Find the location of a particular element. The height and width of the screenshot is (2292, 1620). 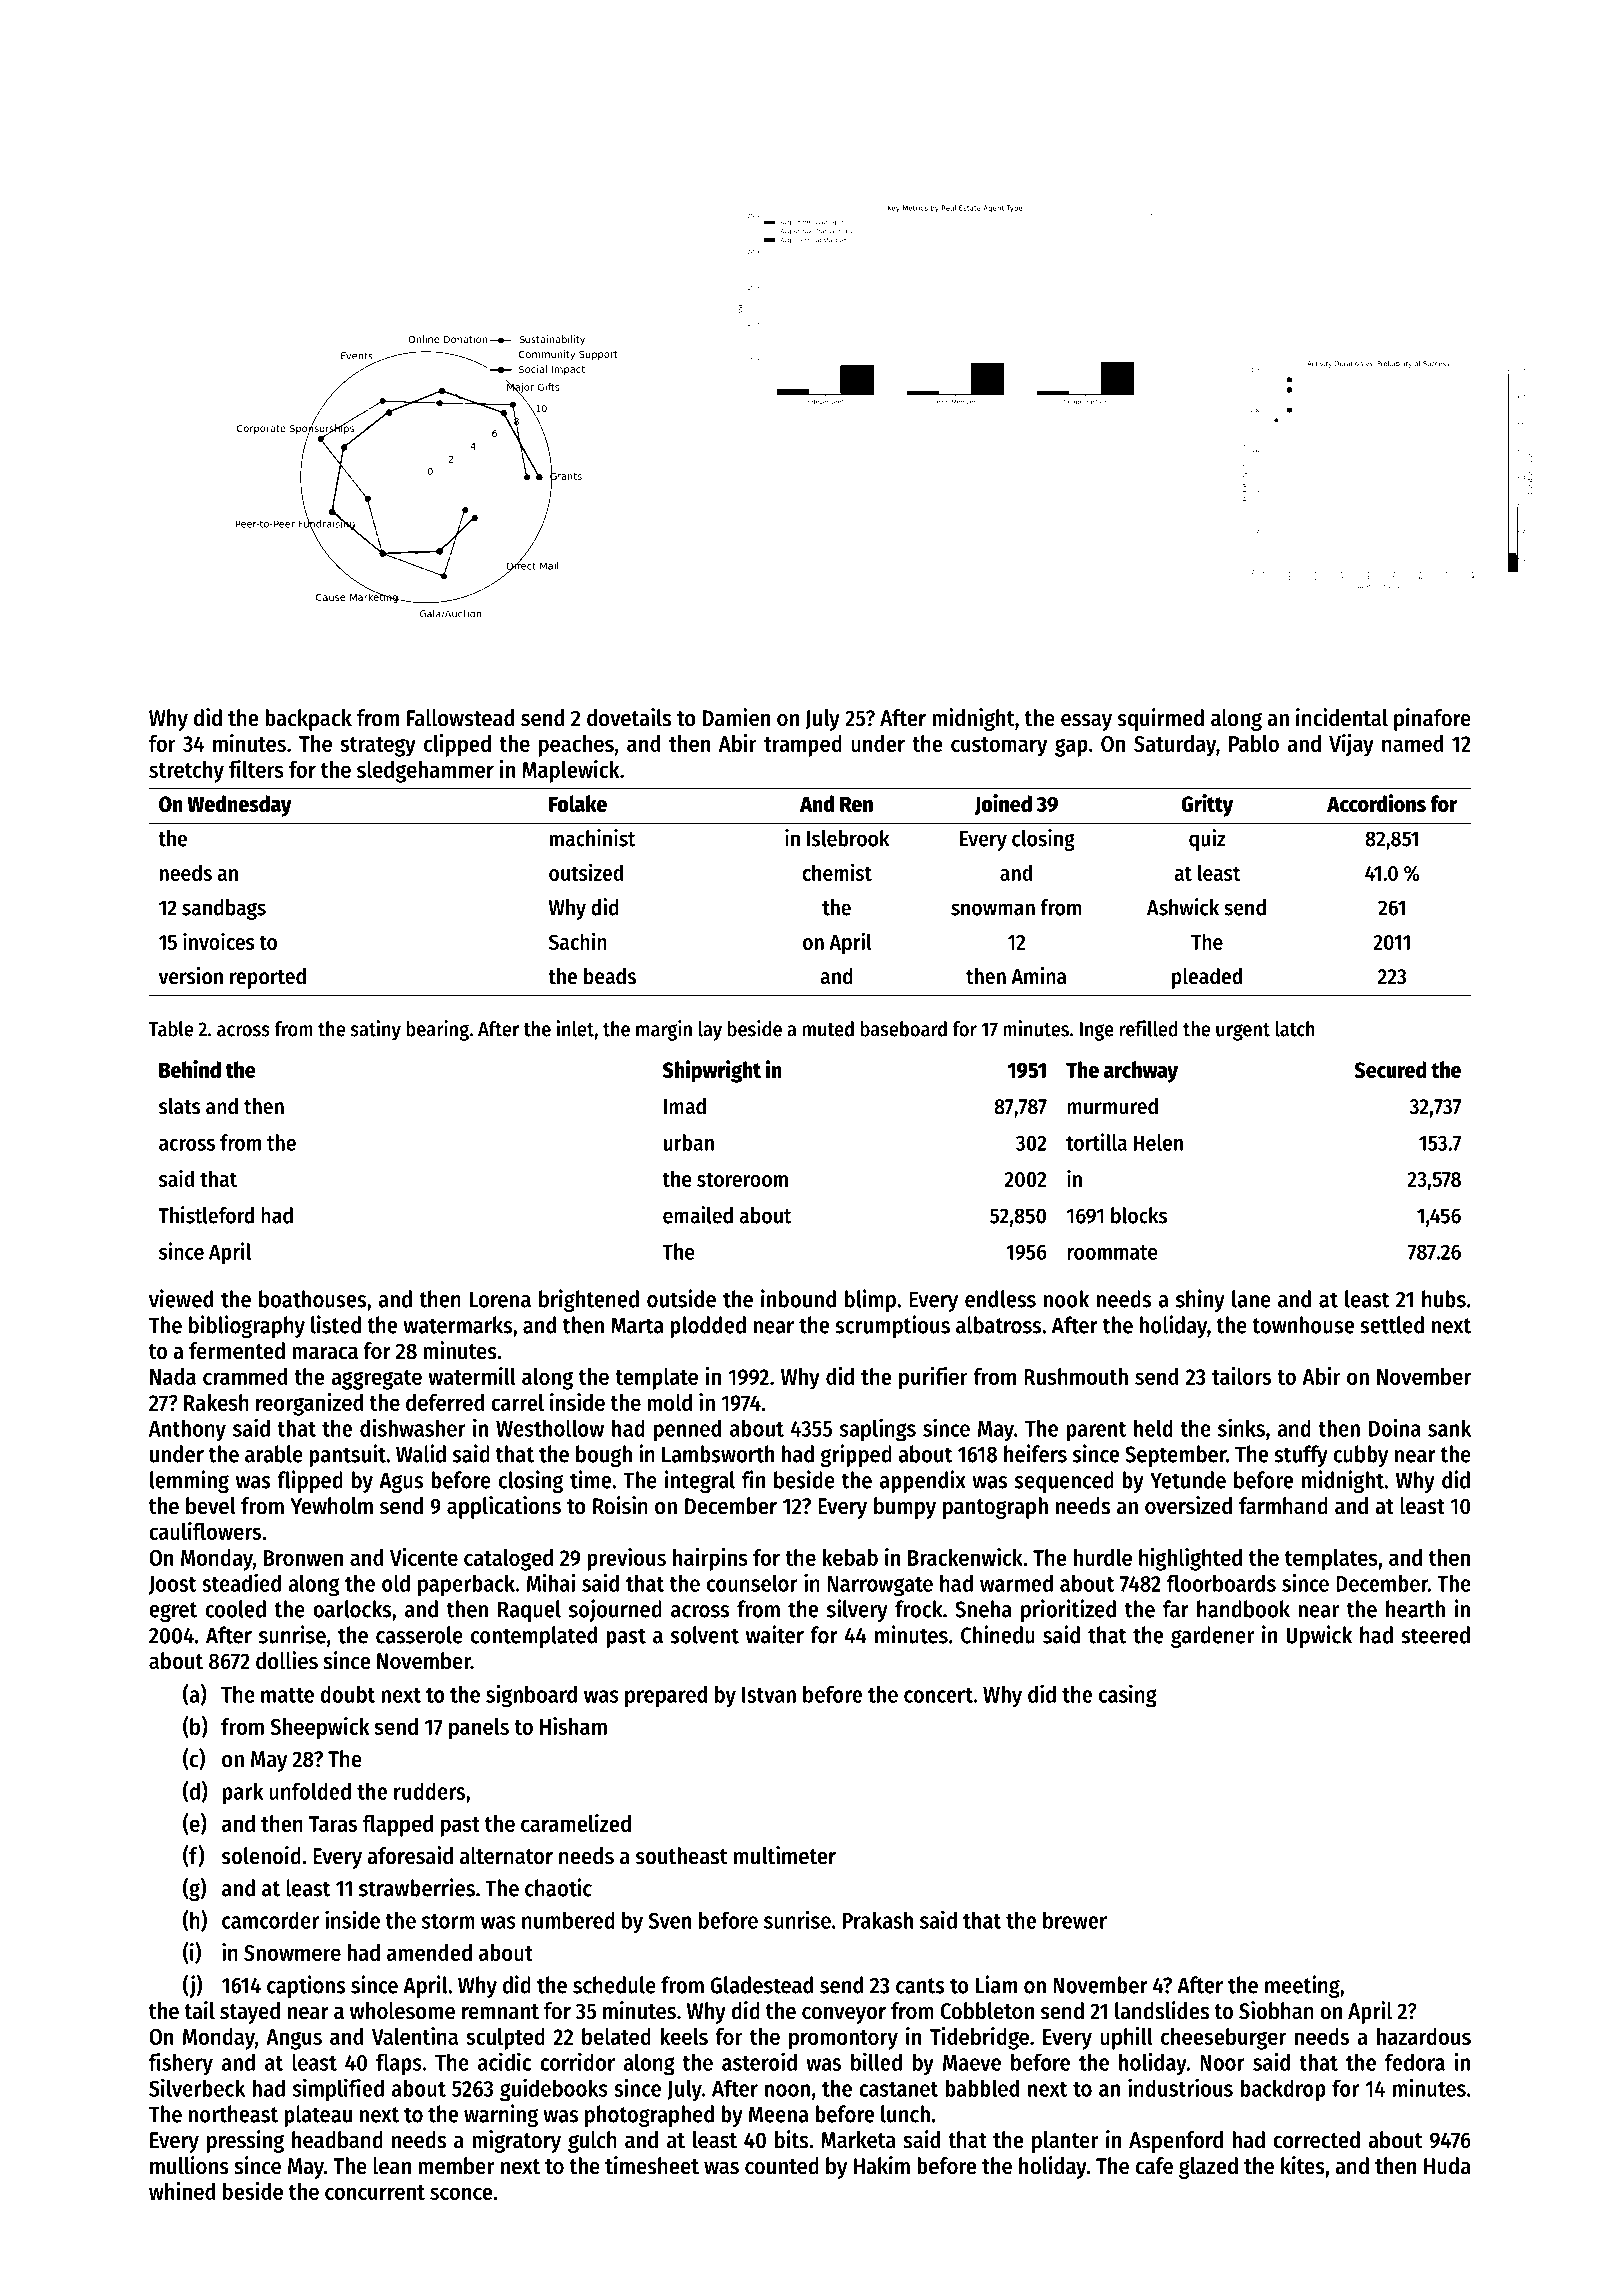

Imad is located at coordinates (685, 1106).
